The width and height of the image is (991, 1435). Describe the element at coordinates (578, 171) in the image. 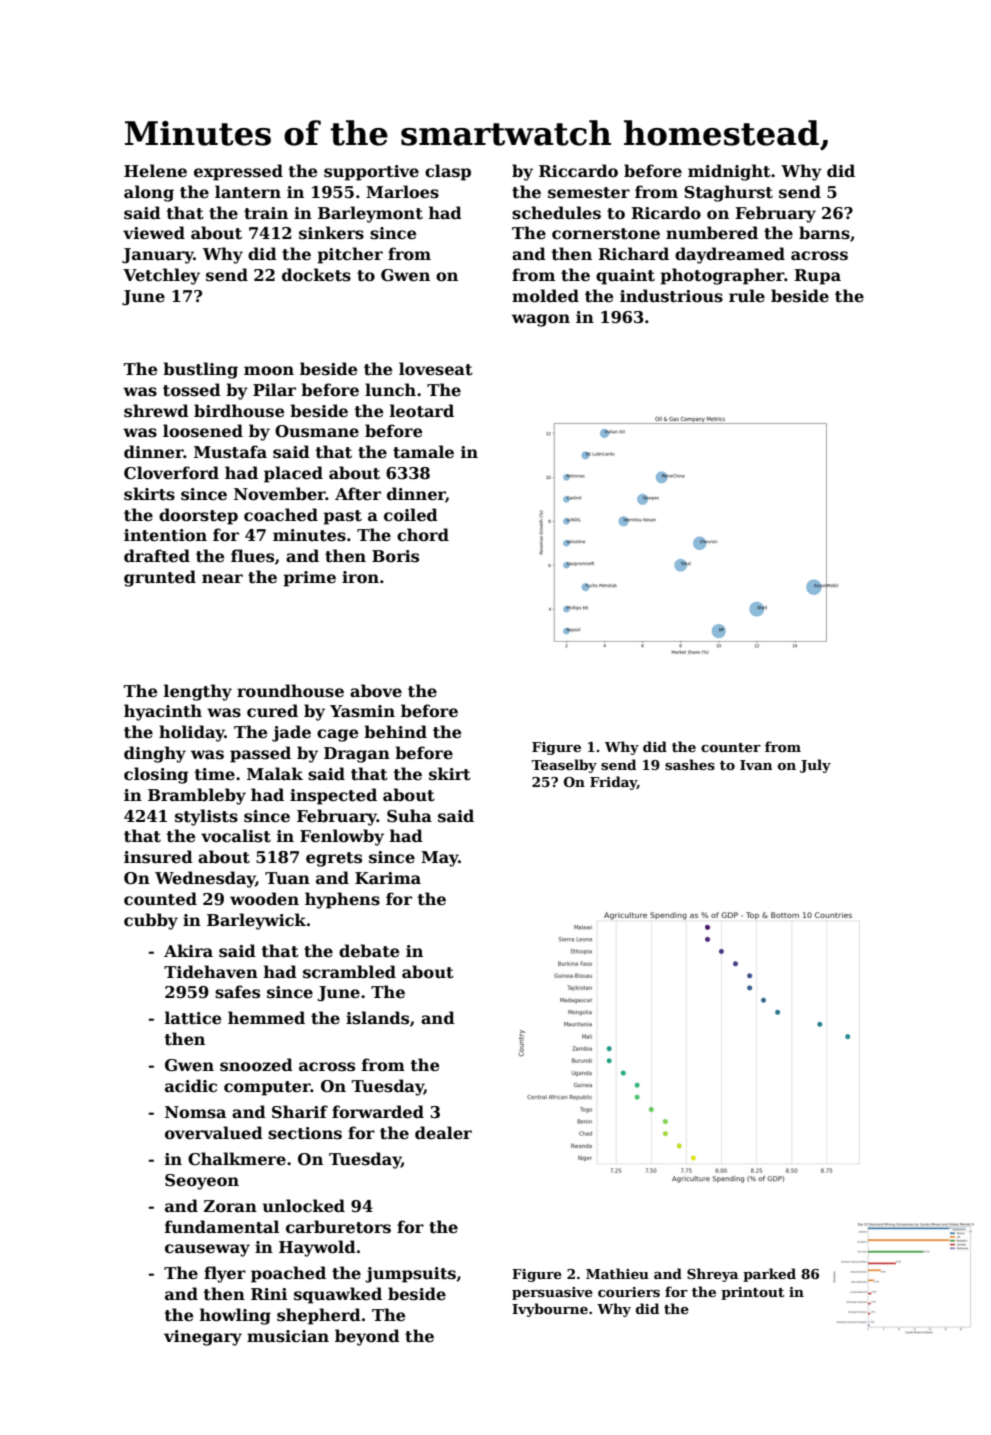

I see `Riccardo` at that location.
